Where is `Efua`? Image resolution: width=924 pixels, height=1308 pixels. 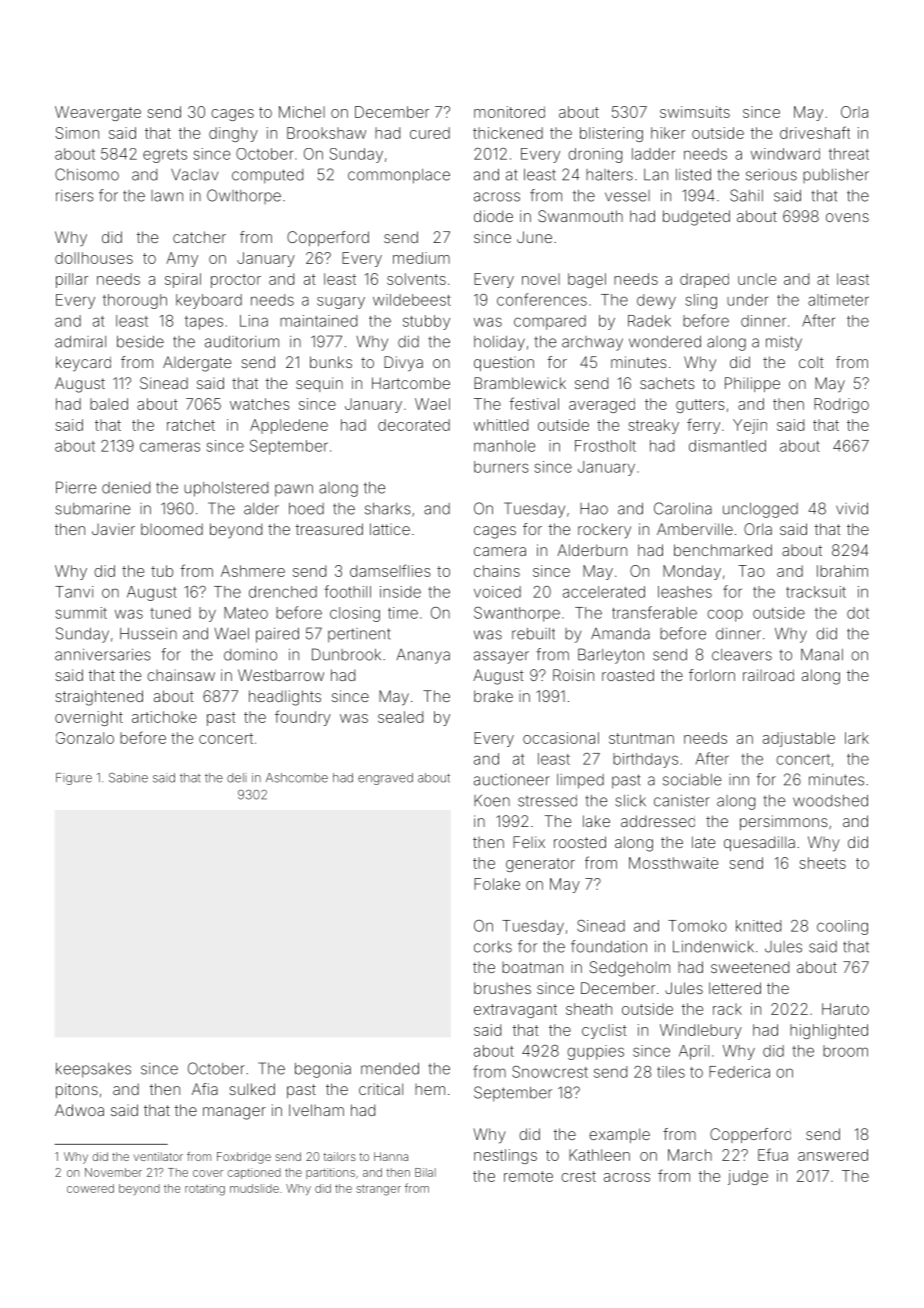
Efua is located at coordinates (773, 1154).
